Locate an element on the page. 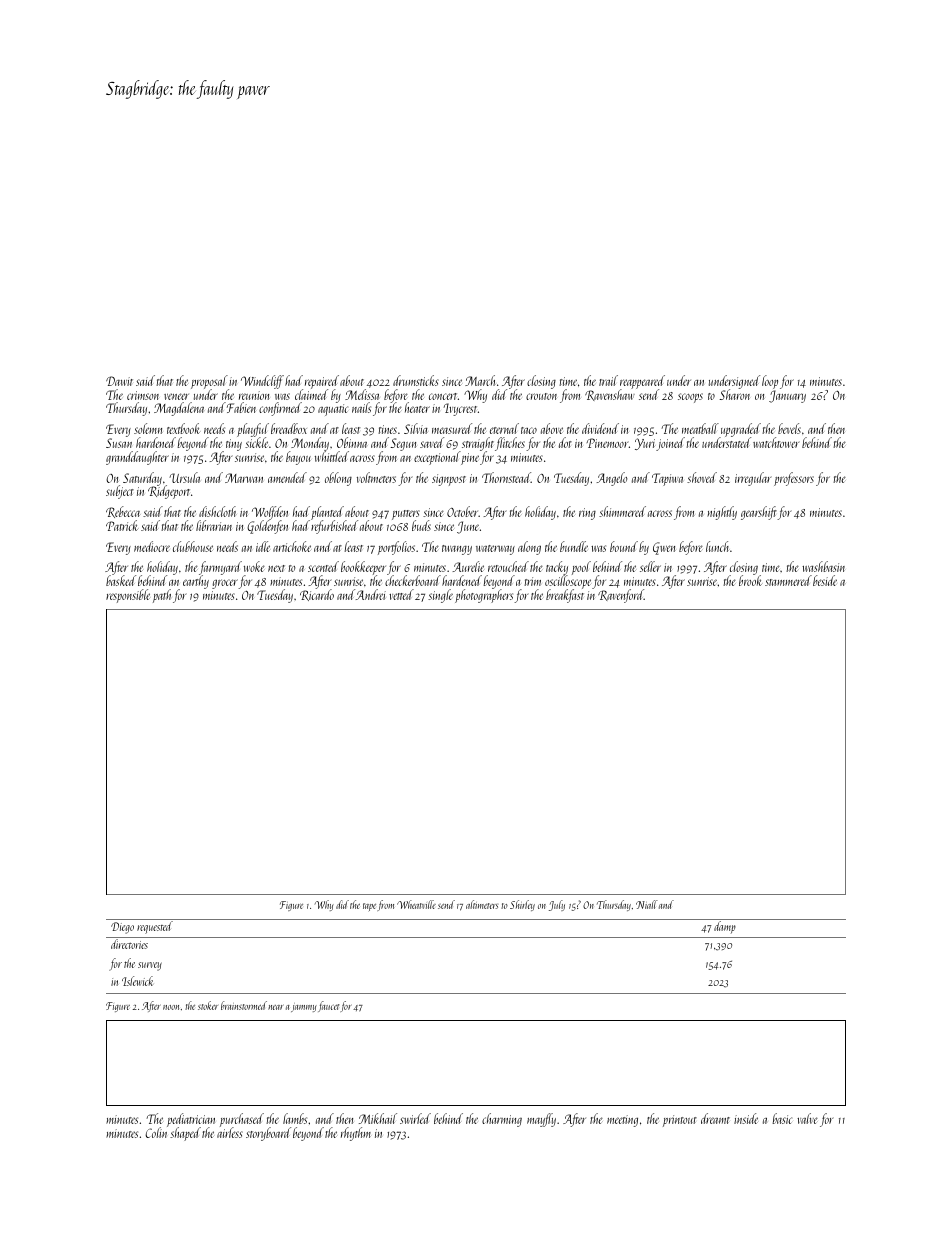  Ravenford is located at coordinates (621, 596).
